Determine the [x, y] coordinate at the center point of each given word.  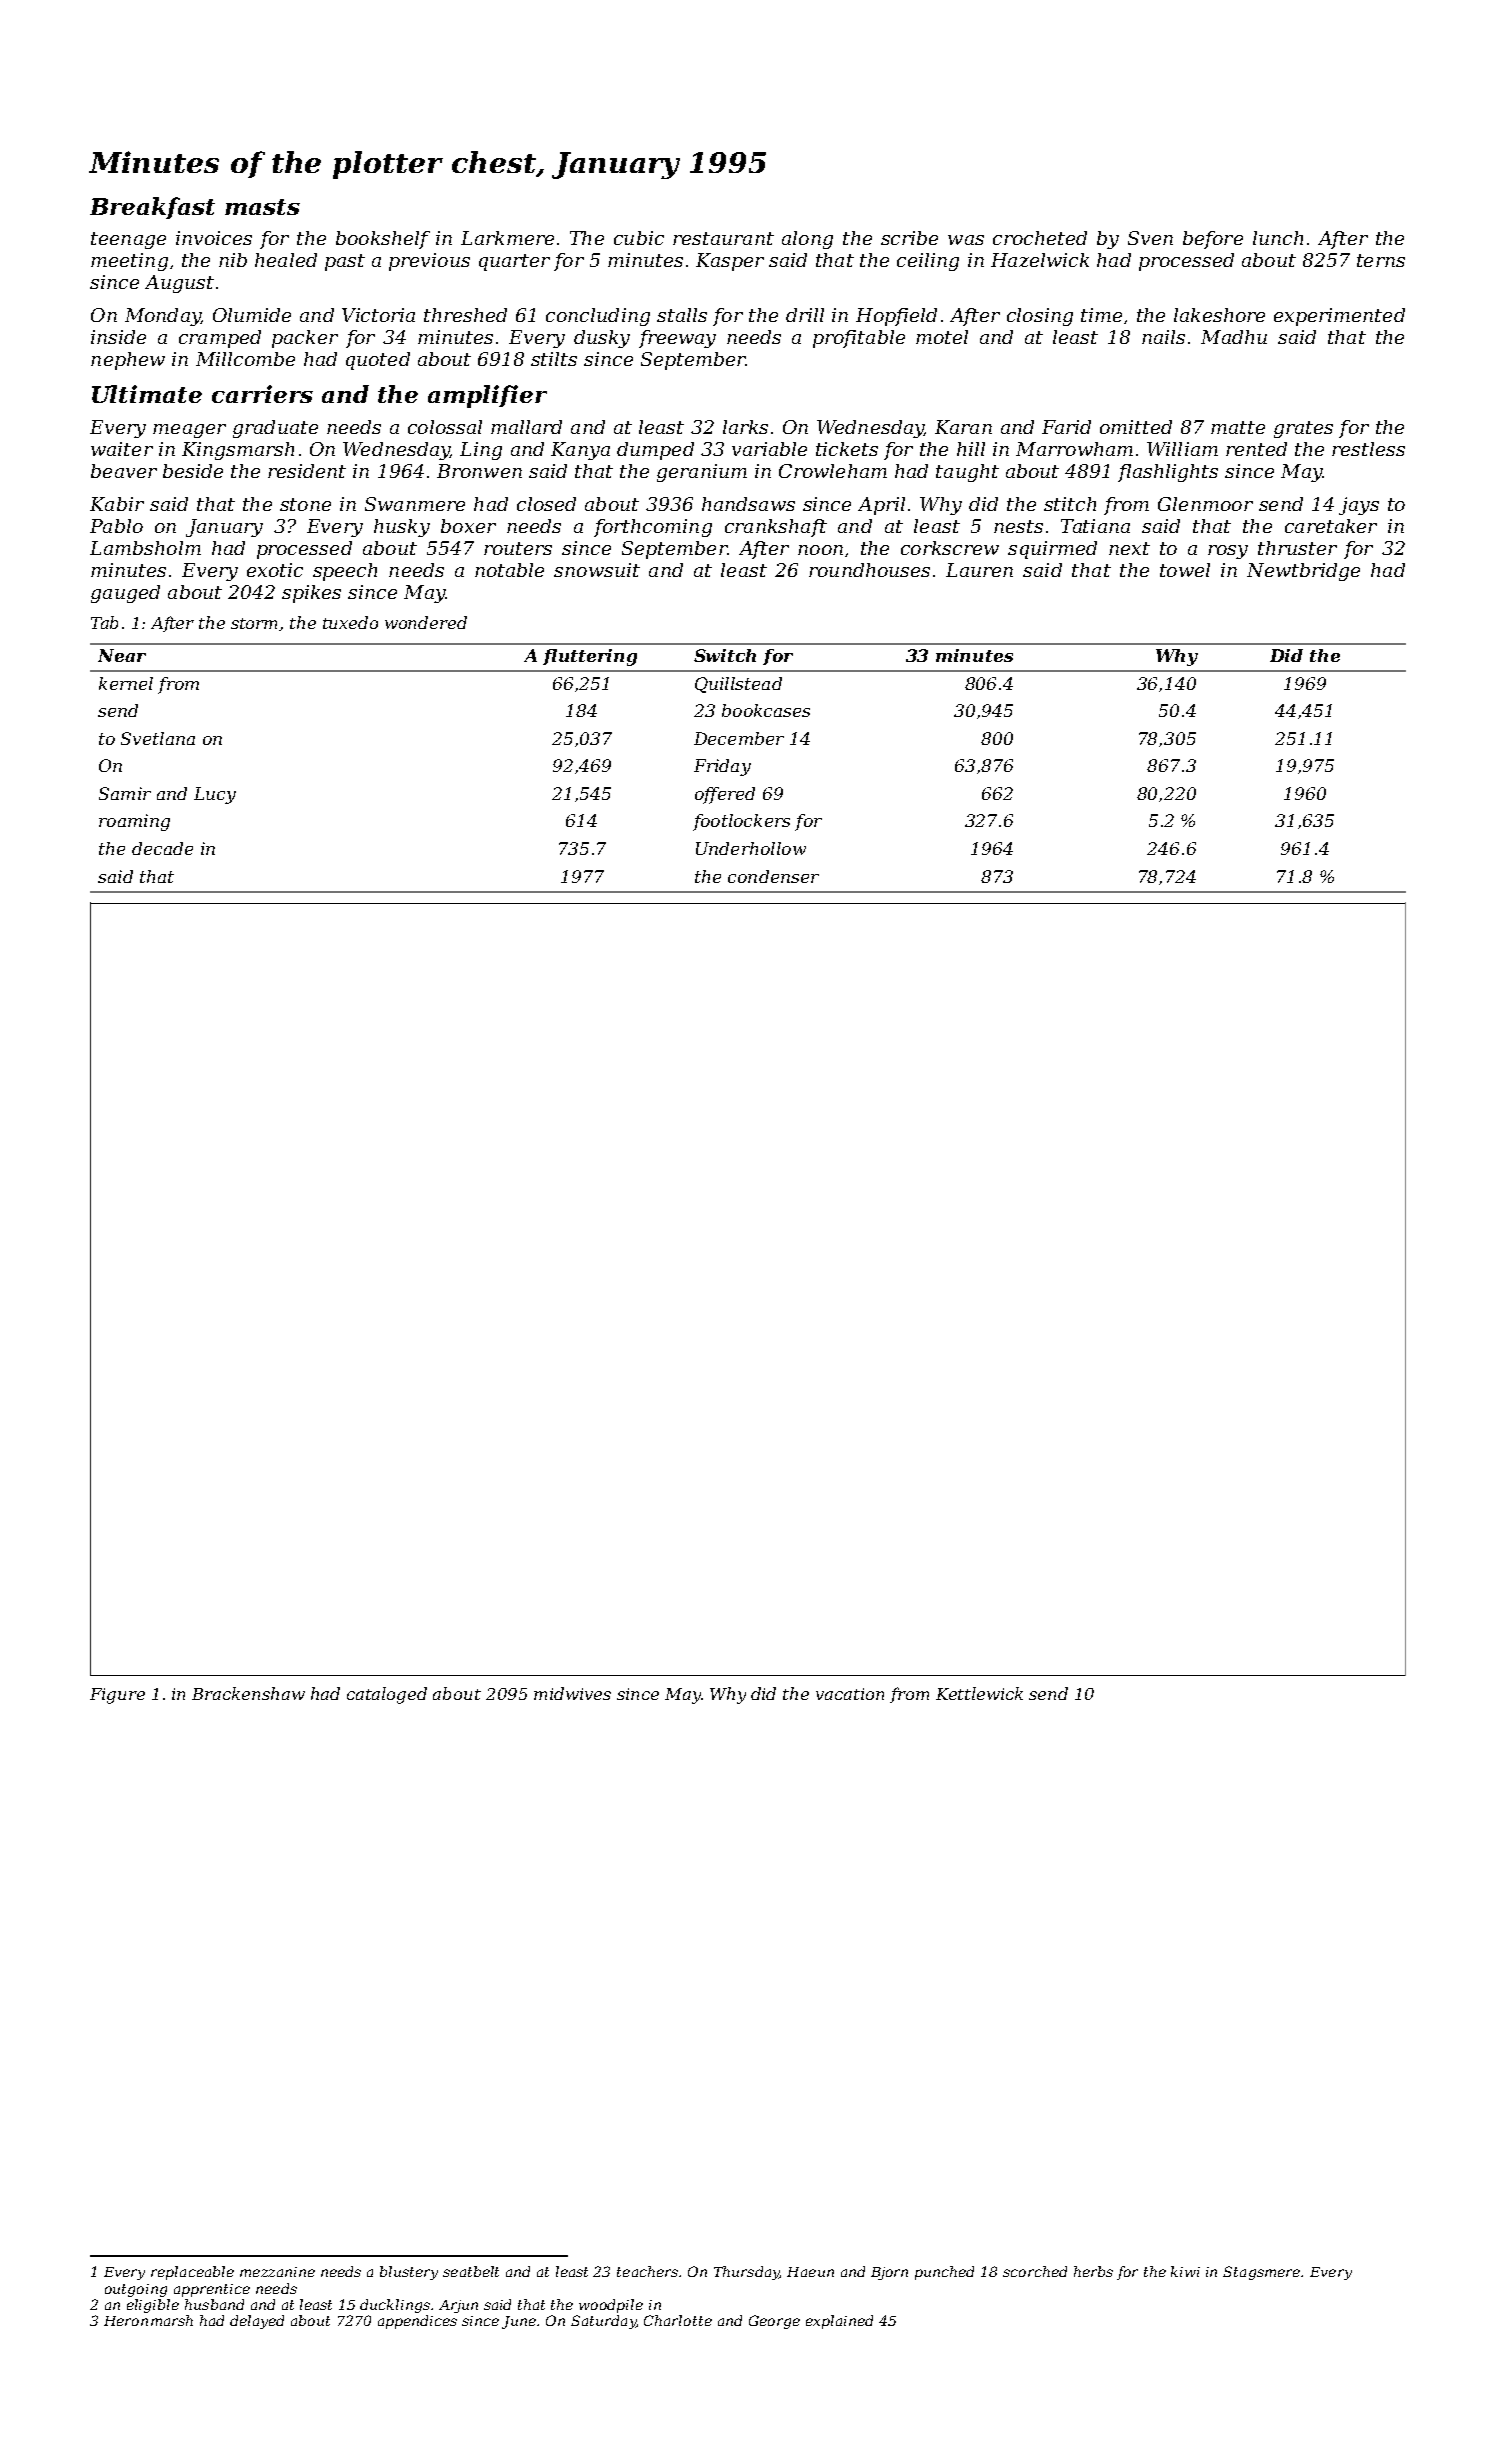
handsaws [748, 504]
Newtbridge [1303, 572]
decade [162, 848]
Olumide [252, 315]
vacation [850, 1694]
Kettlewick [979, 1693]
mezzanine [277, 2272]
